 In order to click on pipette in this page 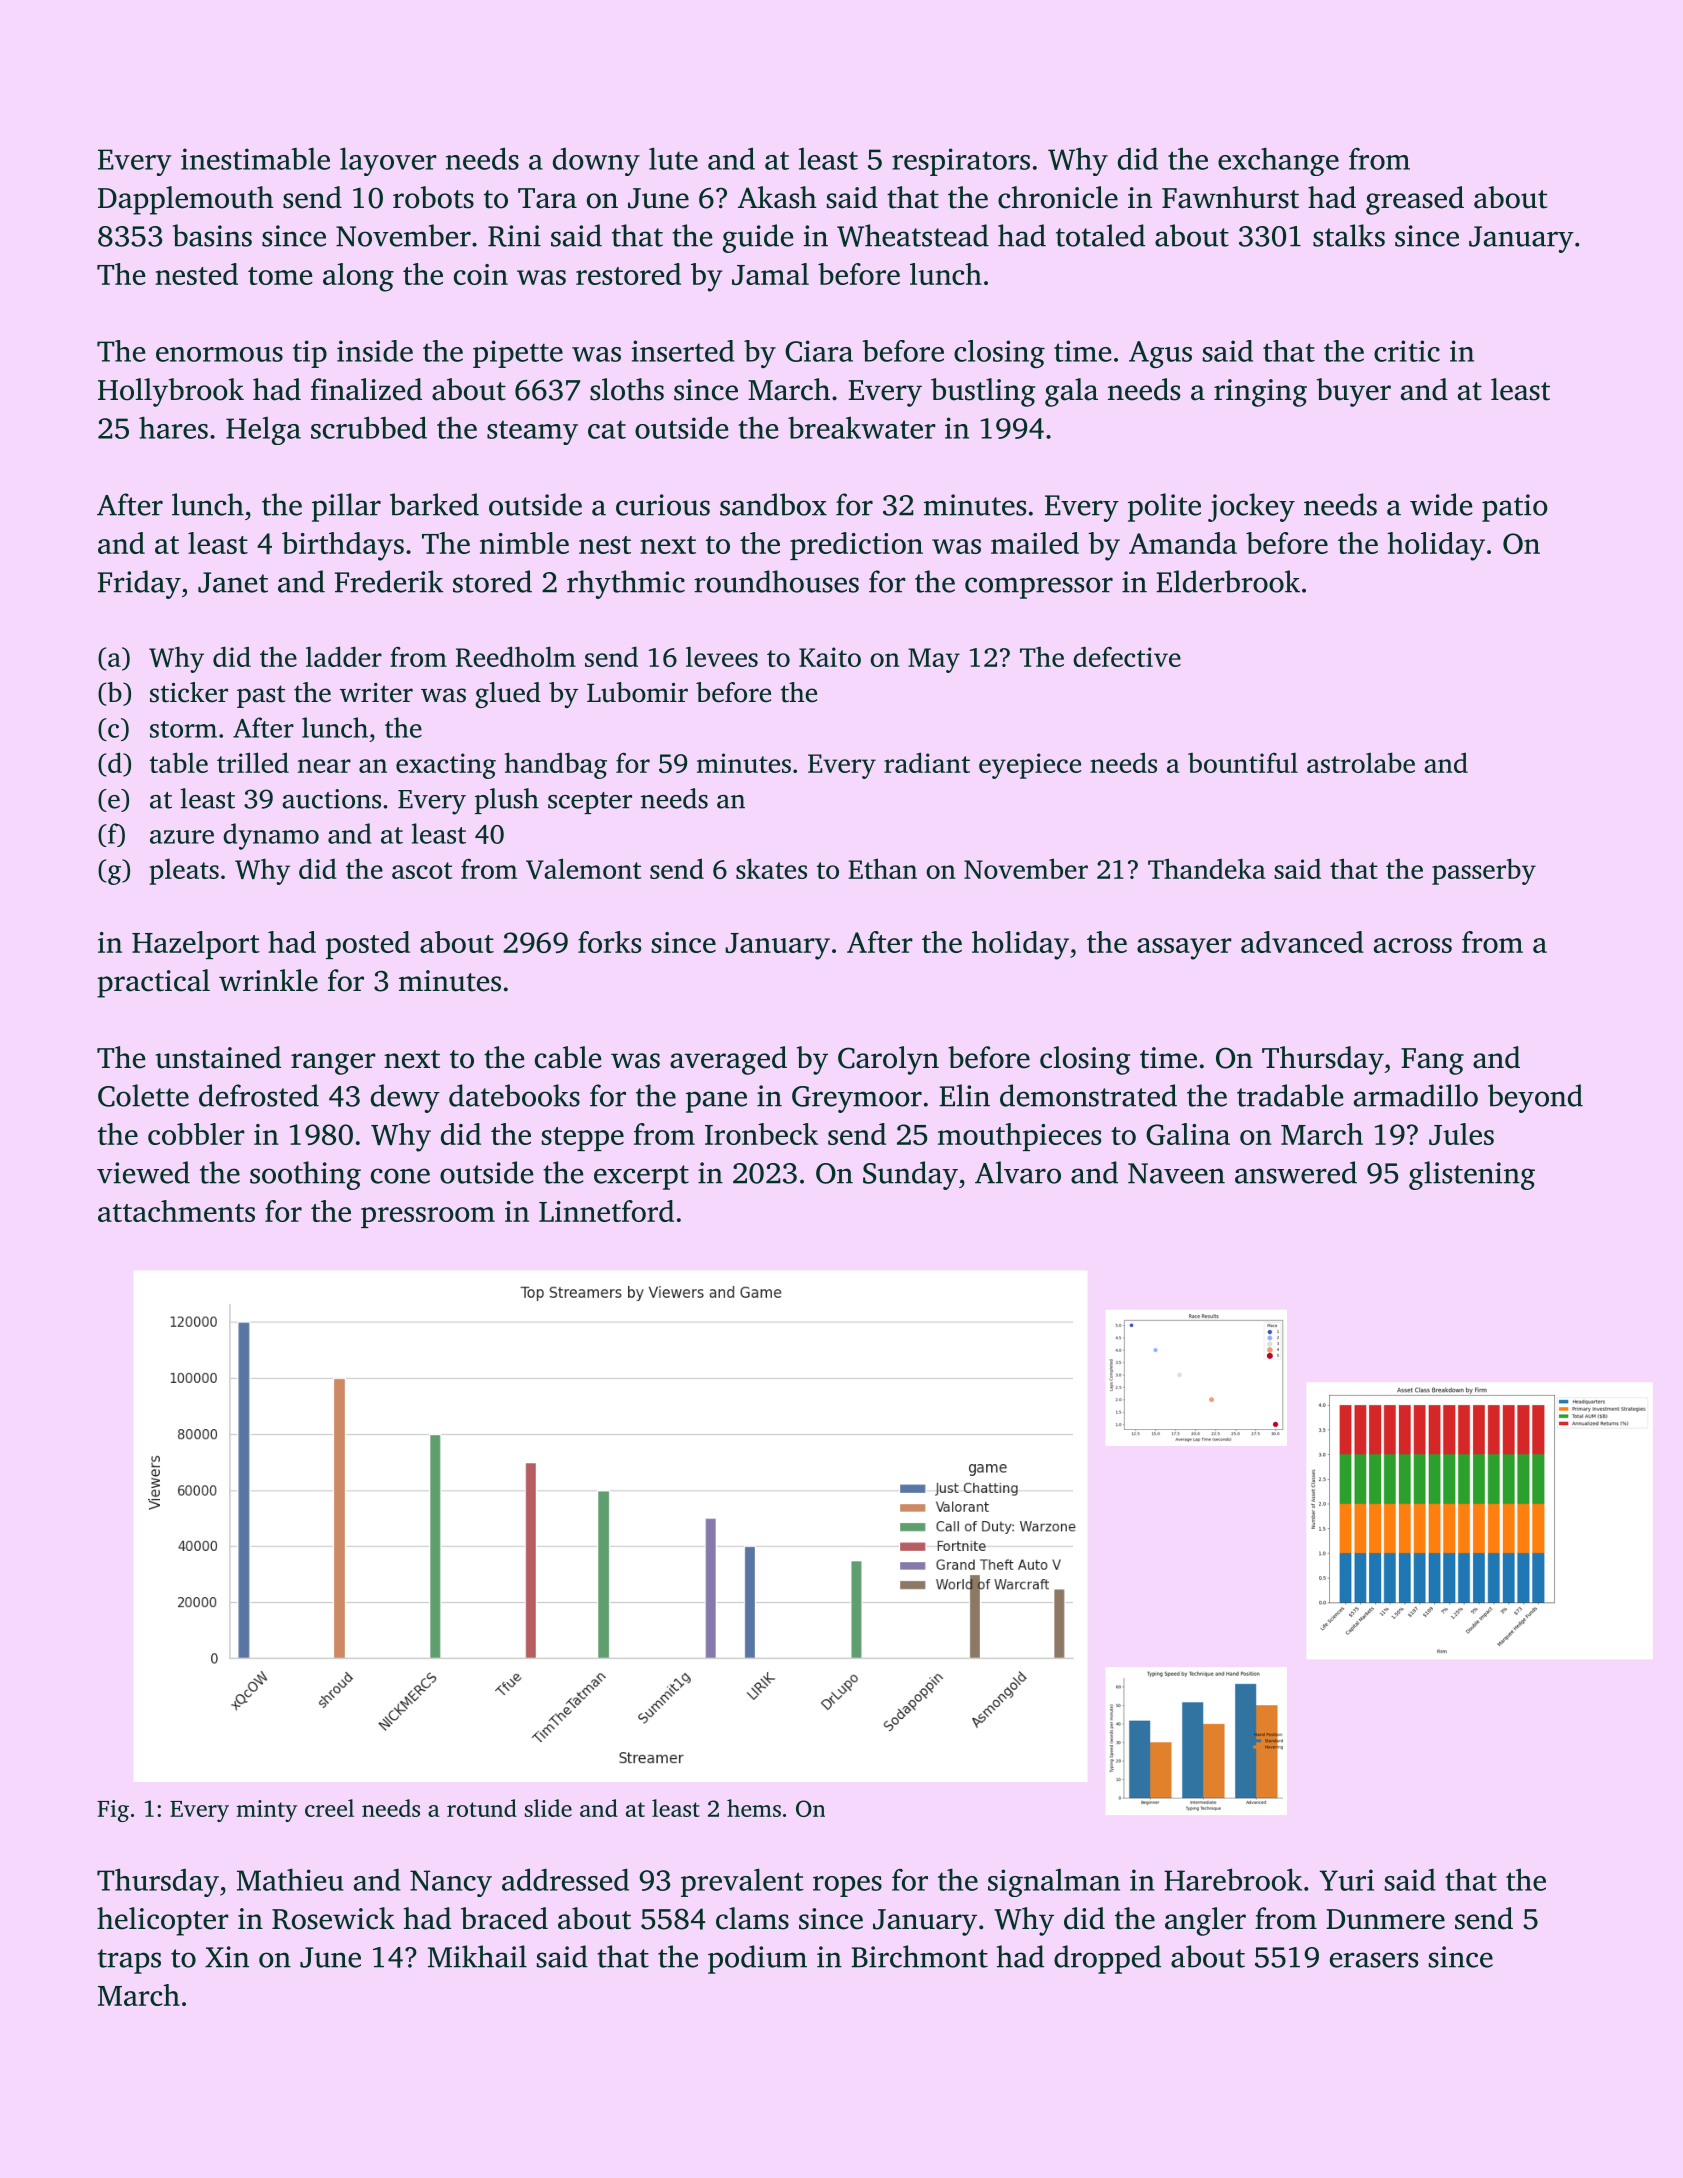, I will do `click(518, 354)`.
